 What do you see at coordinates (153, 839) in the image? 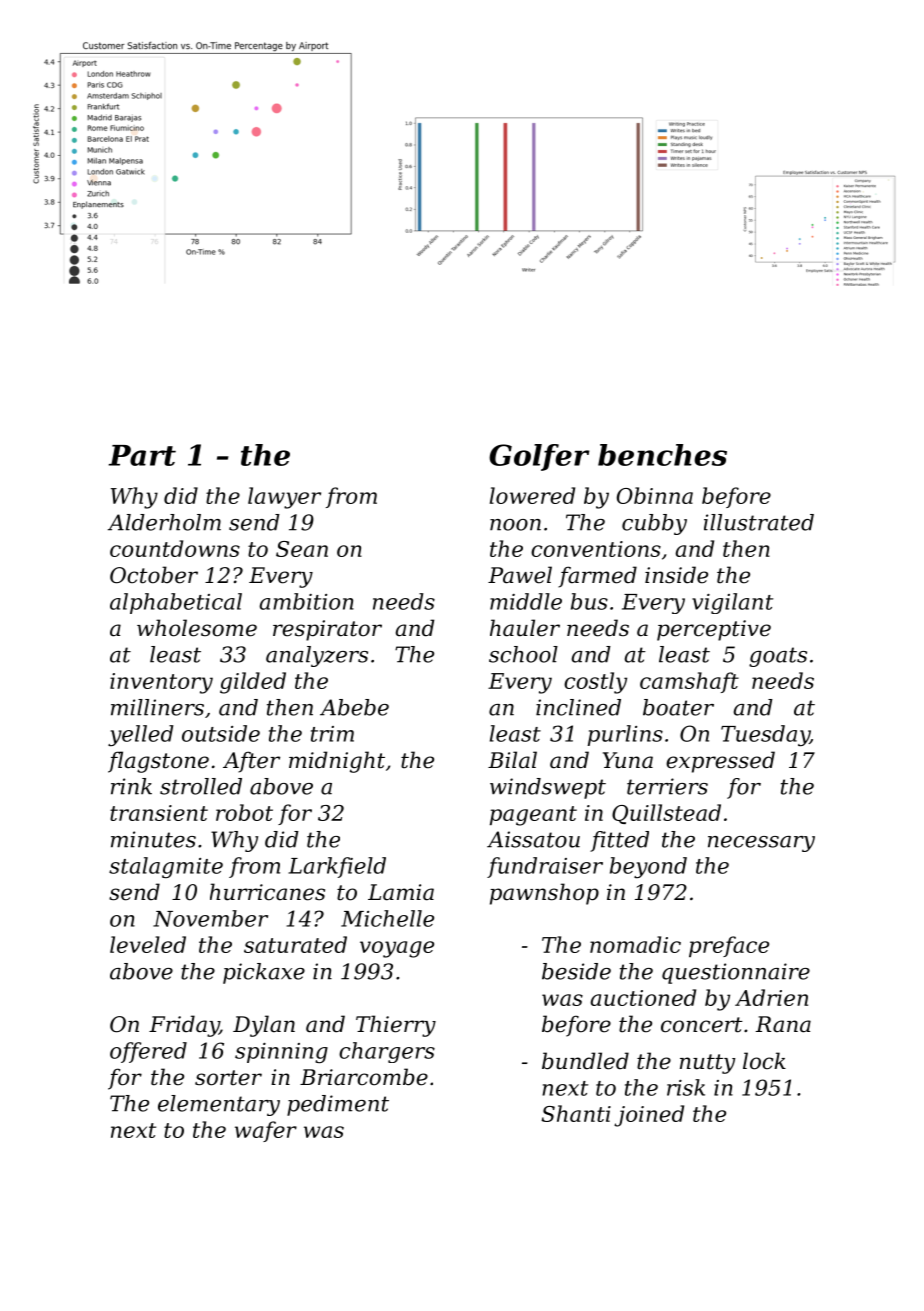
I see `minutes` at bounding box center [153, 839].
